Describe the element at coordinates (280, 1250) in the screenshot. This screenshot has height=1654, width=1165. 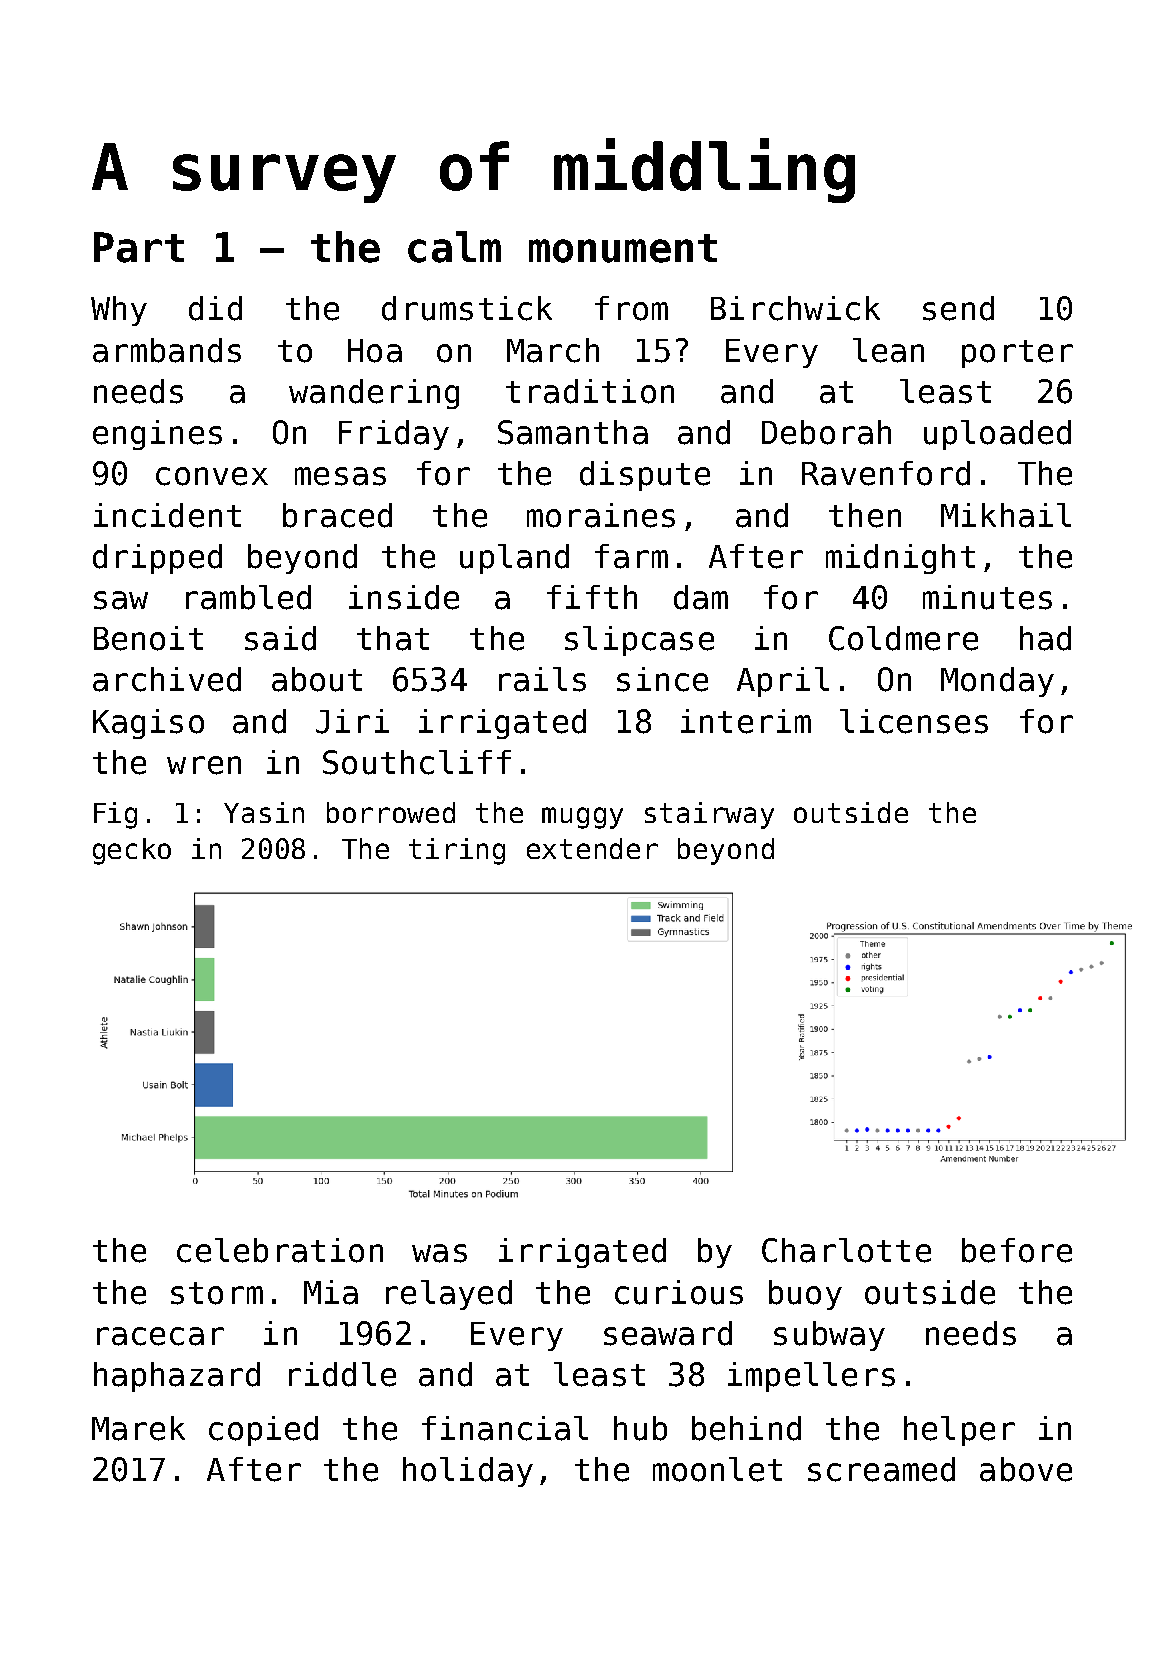
I see `celebration` at that location.
